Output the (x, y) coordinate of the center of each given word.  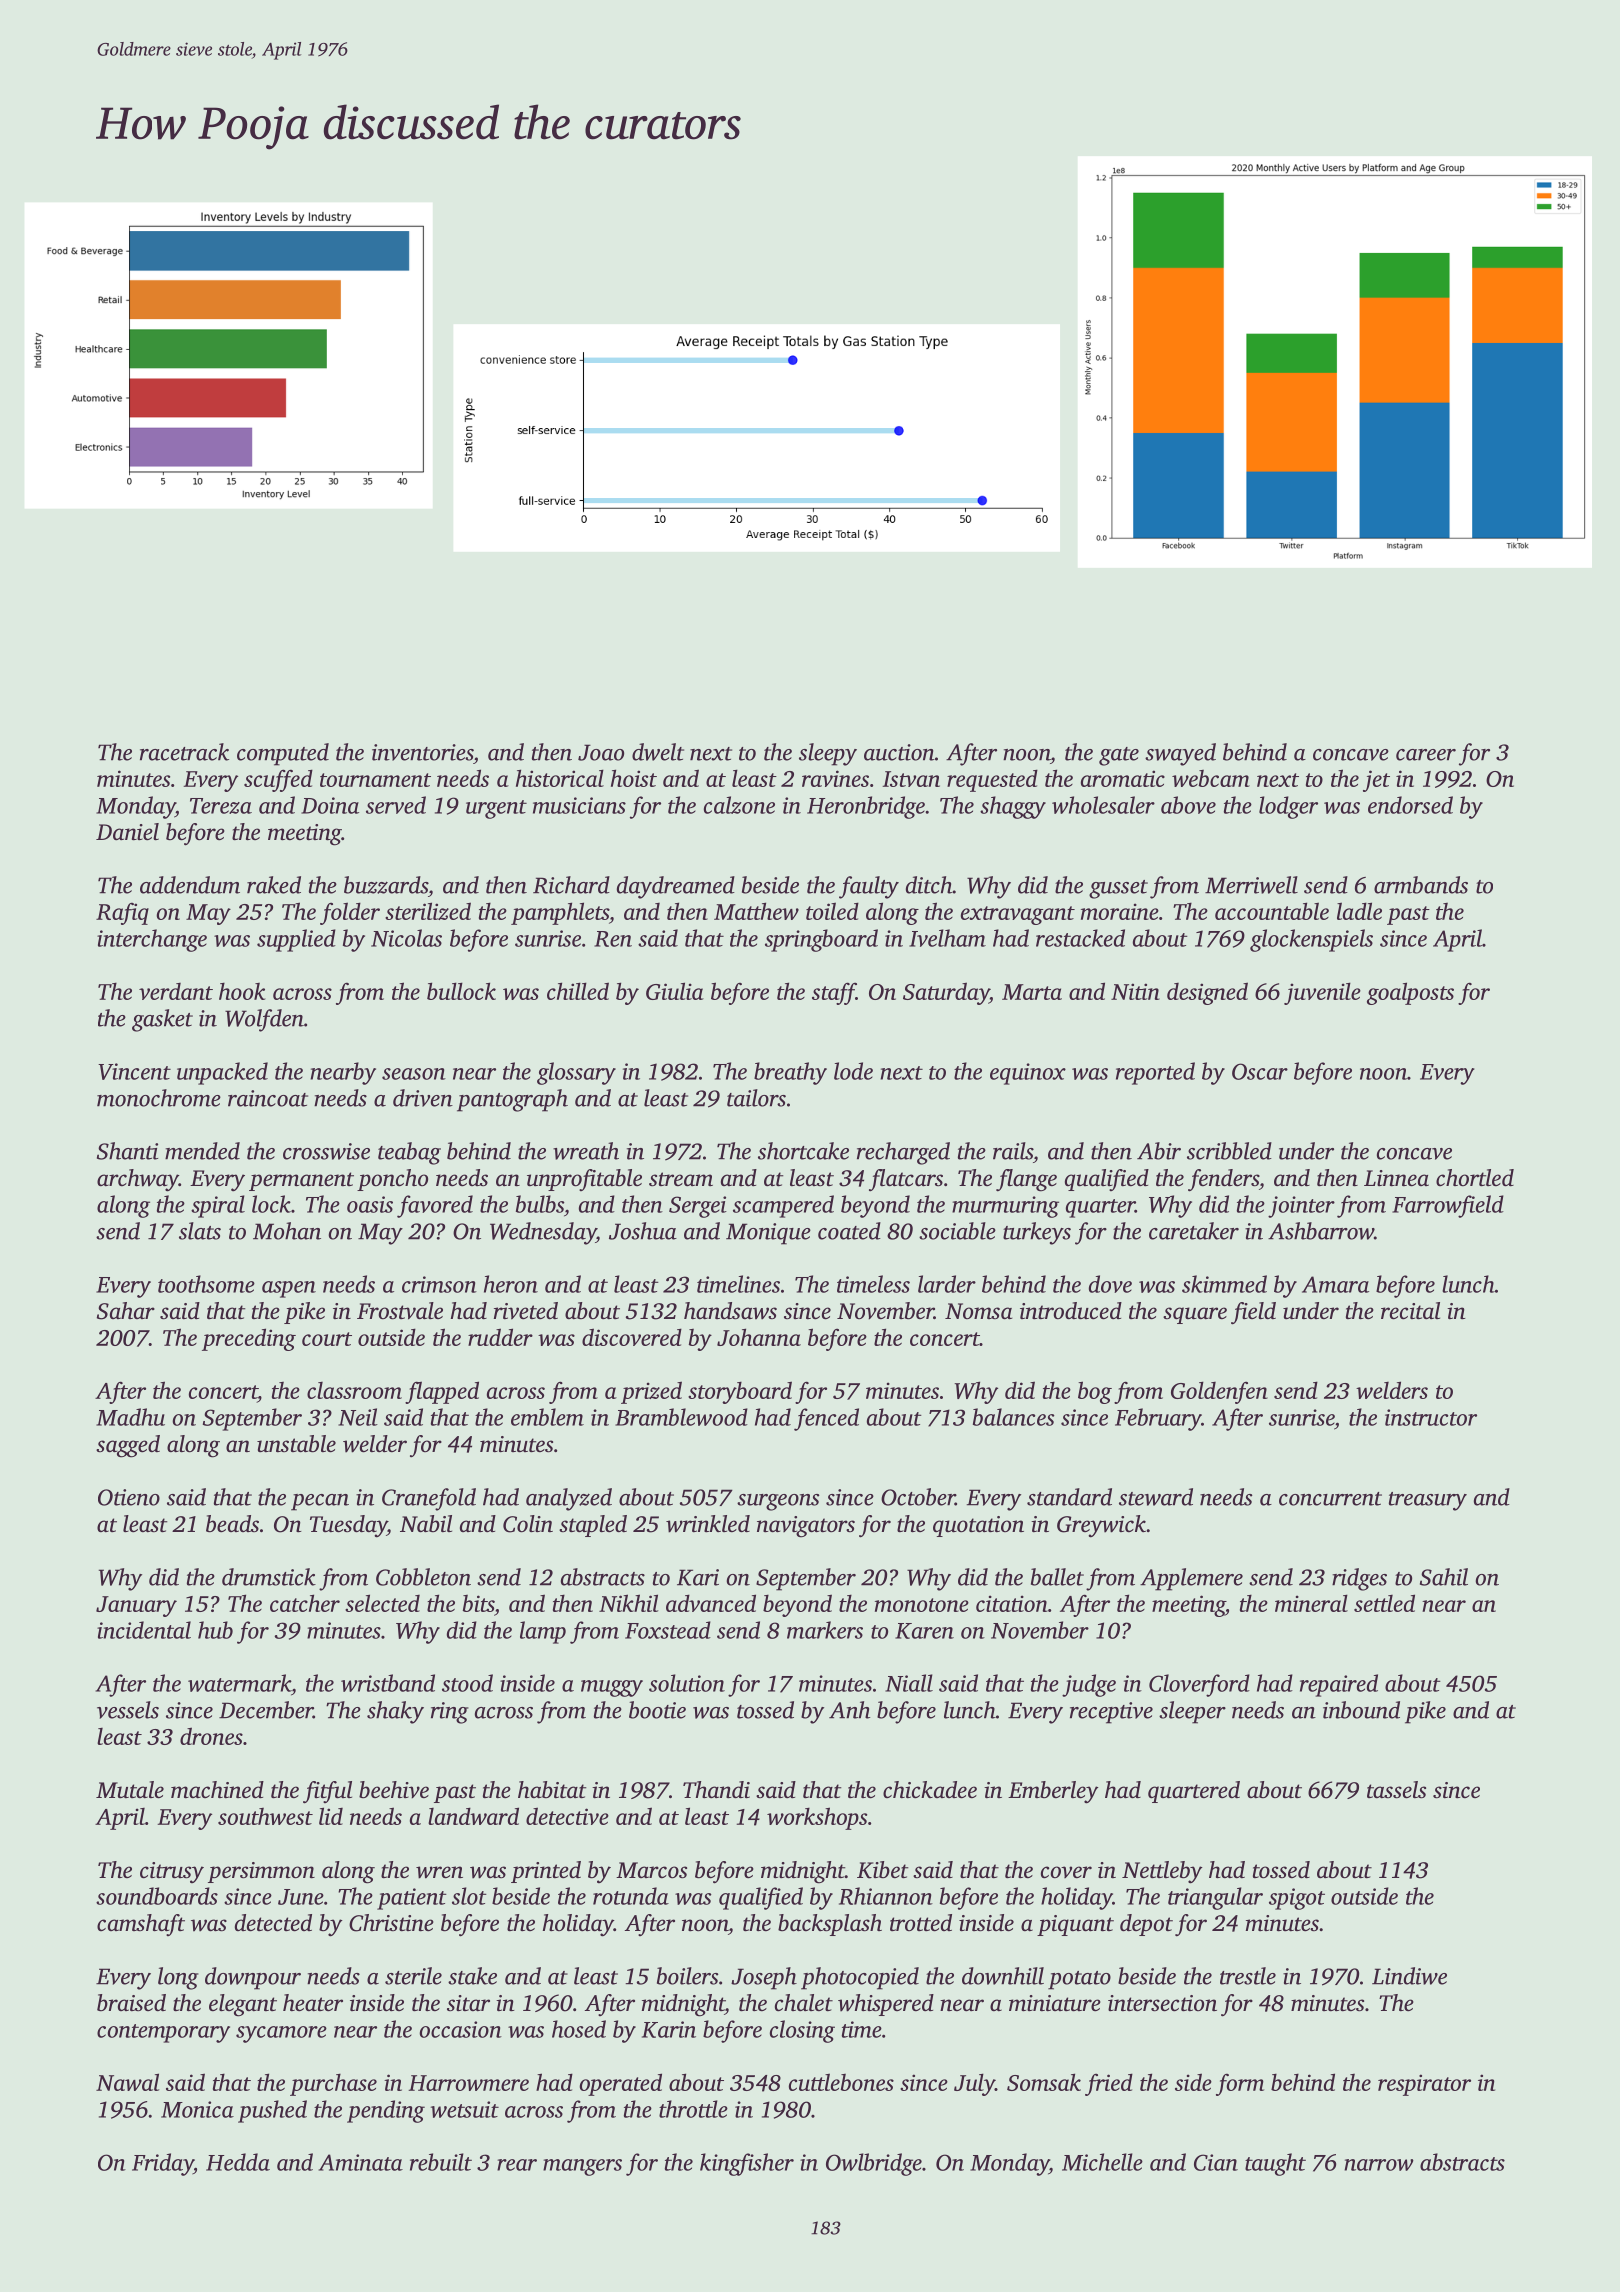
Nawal (127, 2082)
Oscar (1260, 1071)
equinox (1028, 1074)
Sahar (126, 1311)
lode (853, 1071)
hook (242, 991)
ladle (1359, 911)
